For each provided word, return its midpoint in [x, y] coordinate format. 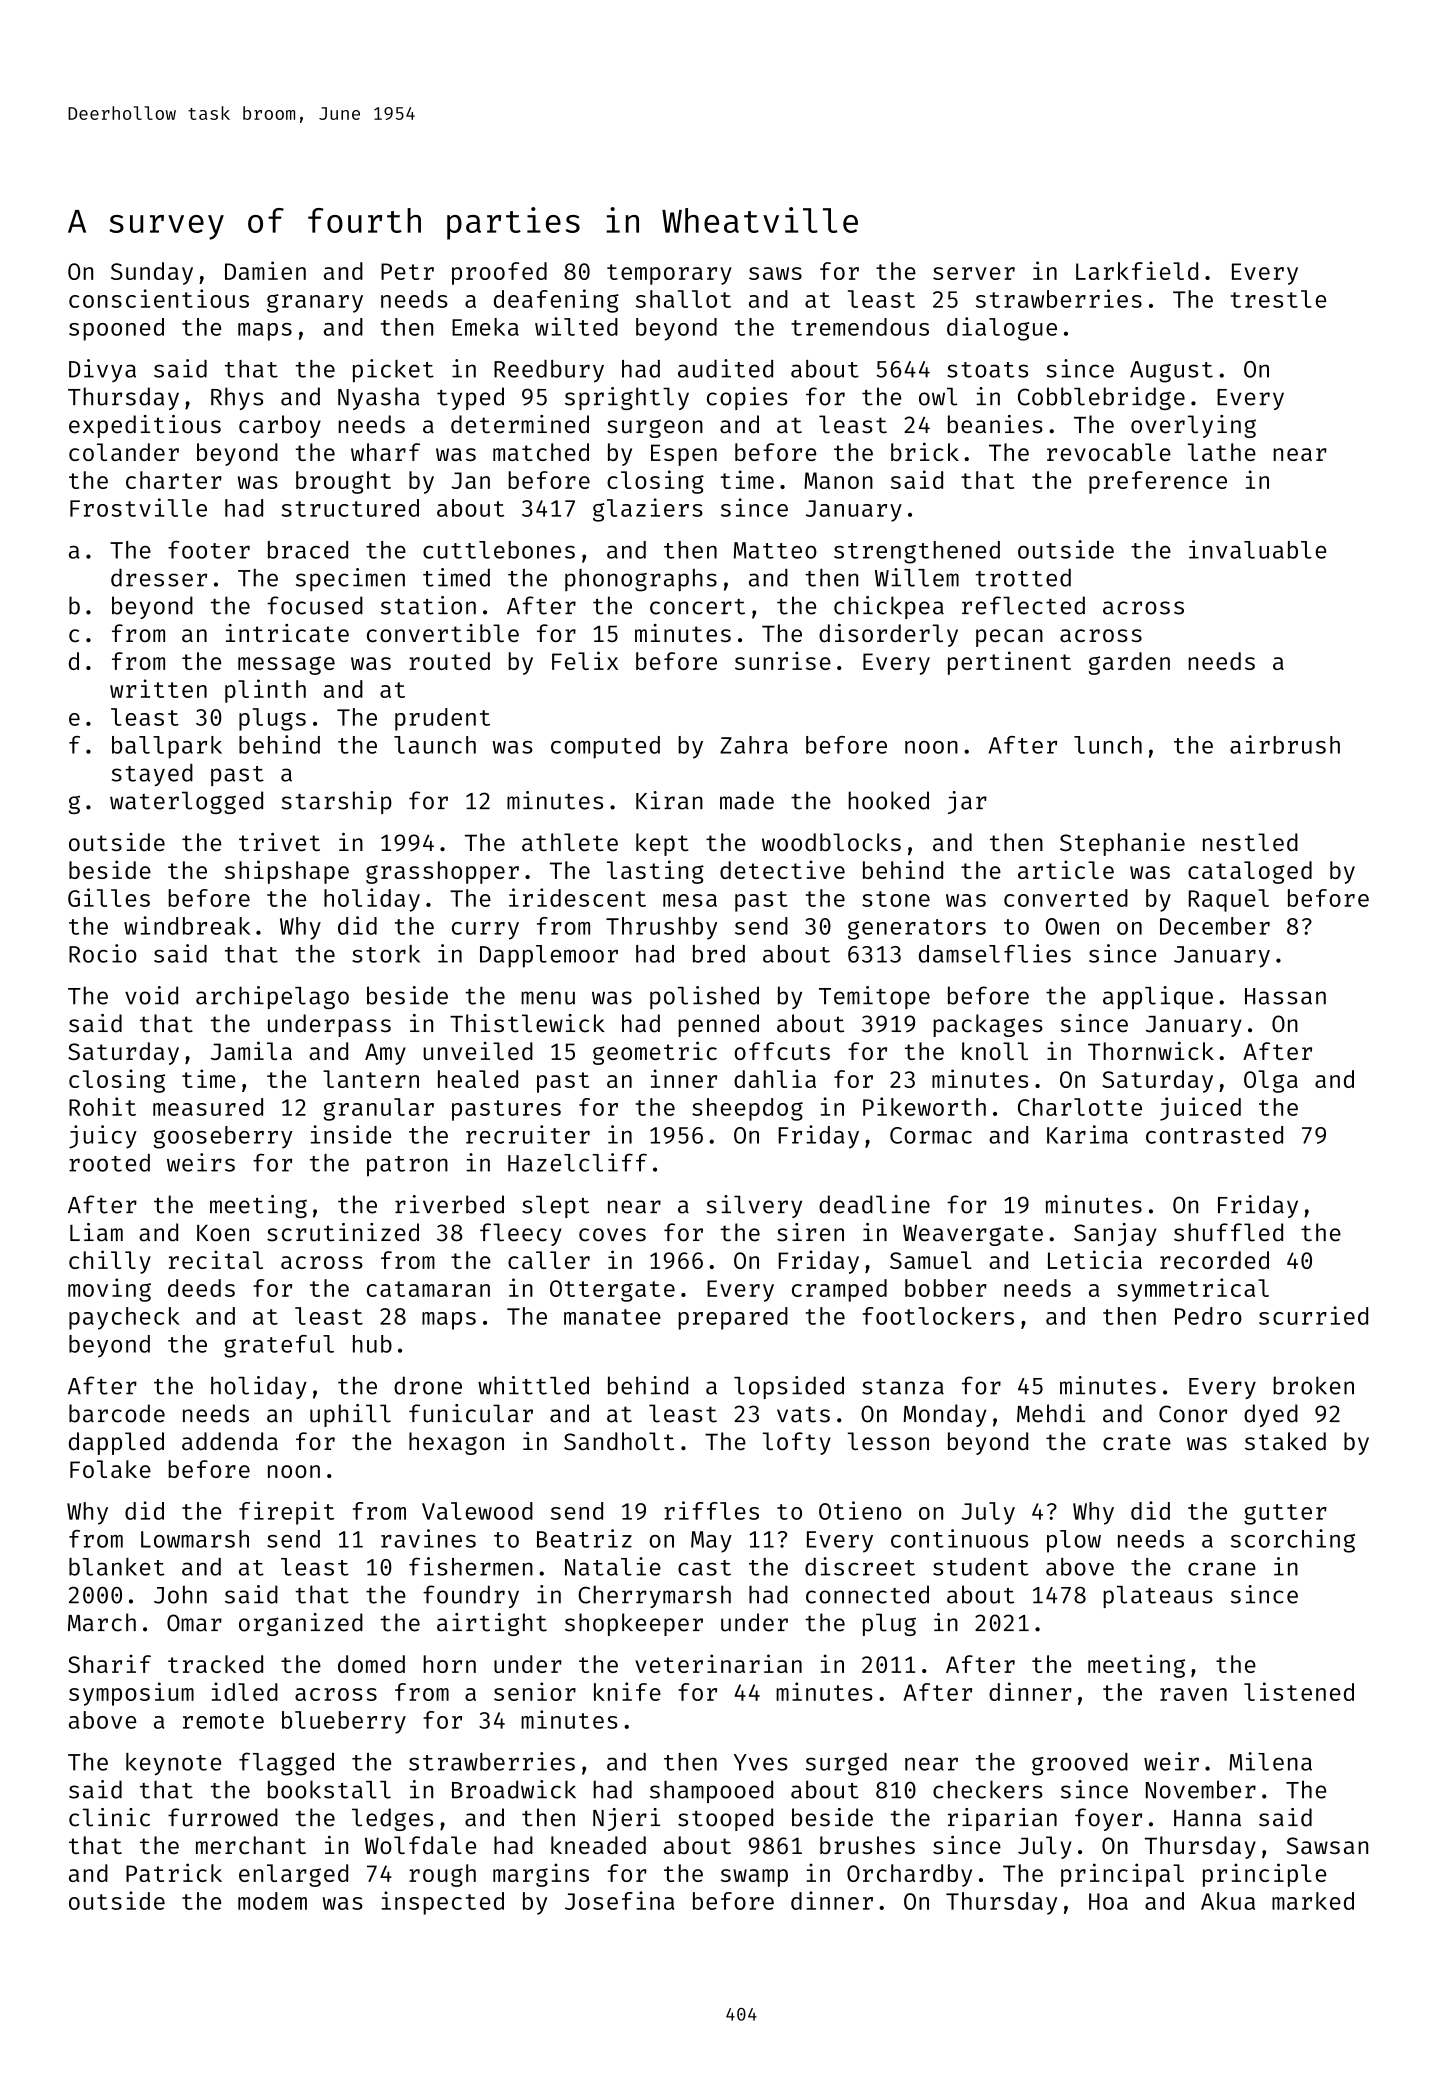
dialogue [1002, 329]
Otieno [860, 1510]
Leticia [1095, 1259]
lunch [1108, 745]
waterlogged [186, 802]
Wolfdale [420, 1845]
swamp [754, 1878]
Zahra [754, 745]
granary [315, 303]
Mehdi [1051, 1413]
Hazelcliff [577, 1162]
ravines [428, 1538]
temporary [669, 274]
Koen [223, 1233]
